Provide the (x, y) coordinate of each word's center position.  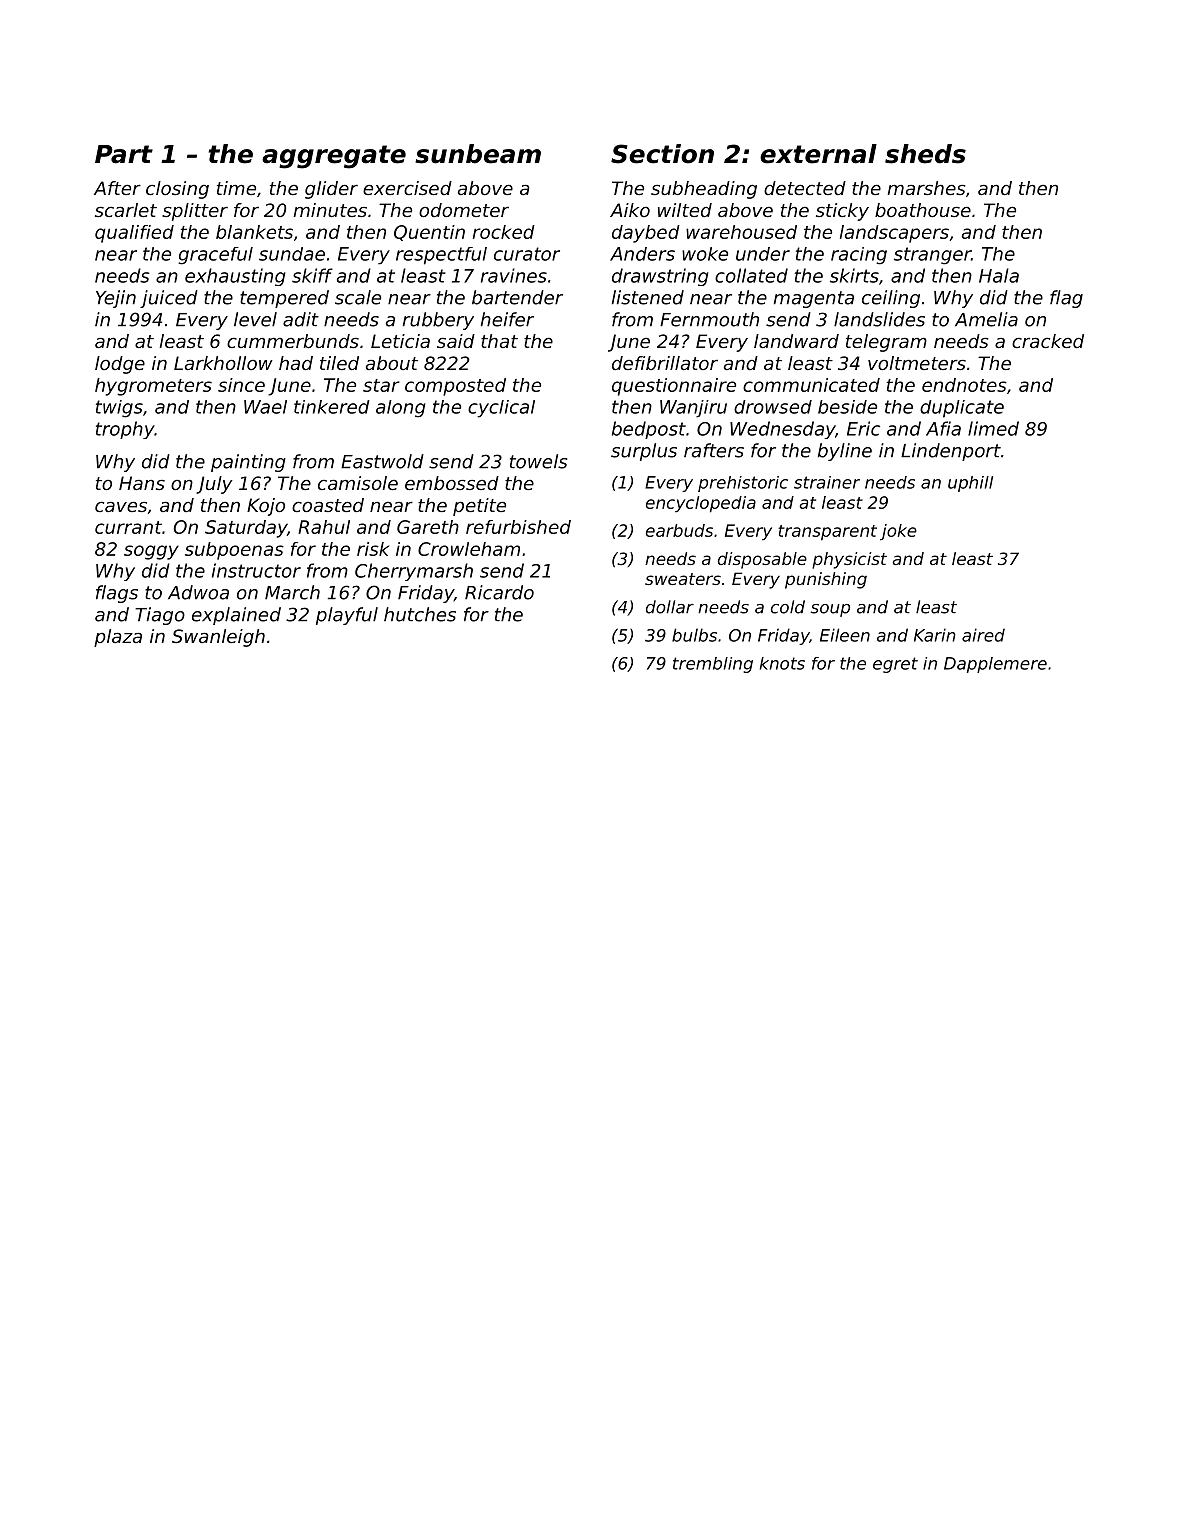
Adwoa (198, 592)
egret (895, 665)
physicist (849, 560)
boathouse (923, 210)
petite (479, 507)
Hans (142, 483)
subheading (704, 190)
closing (177, 190)
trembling (713, 665)
